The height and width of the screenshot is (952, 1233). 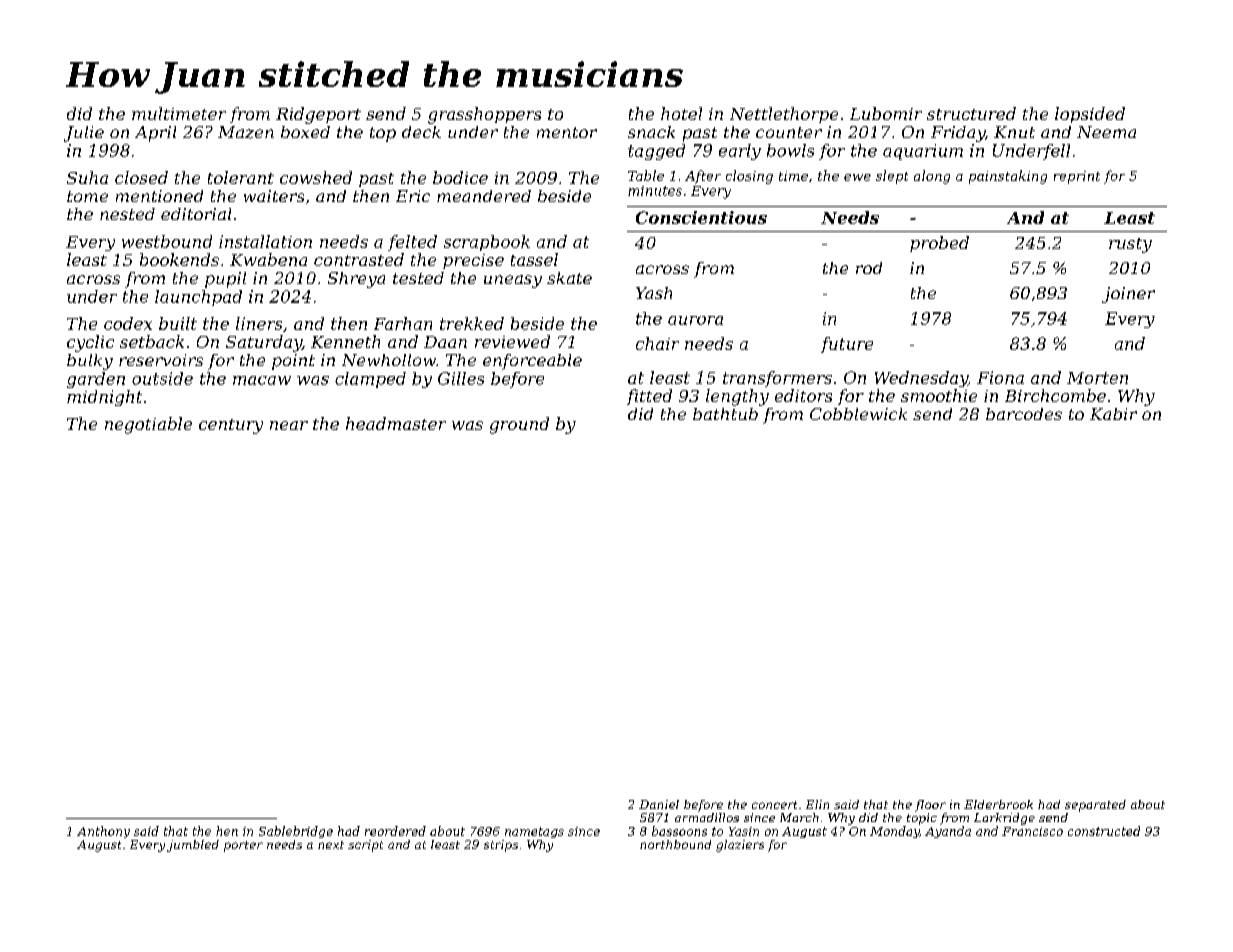 I want to click on hotel, so click(x=681, y=113).
